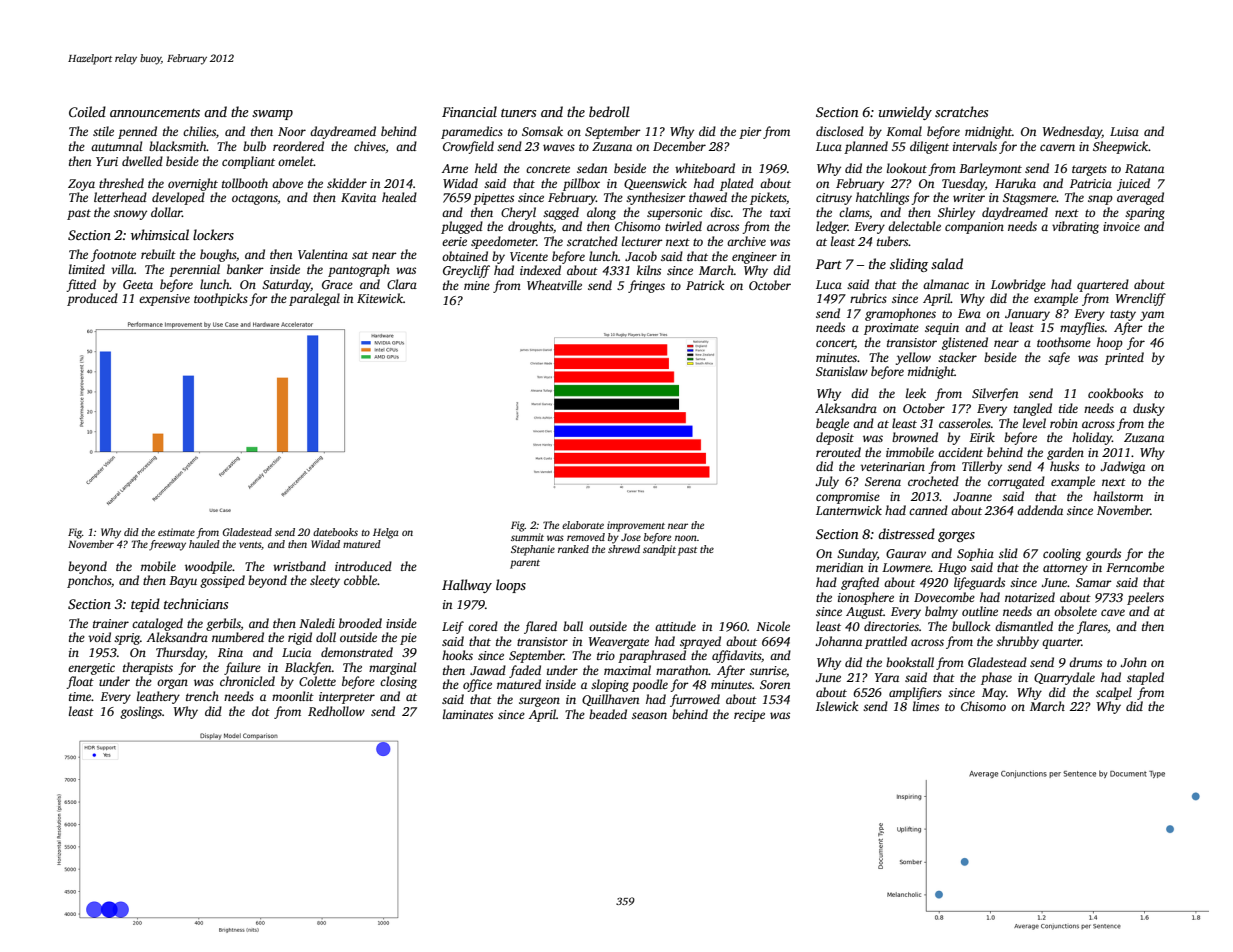  I want to click on paralegal, so click(314, 299).
